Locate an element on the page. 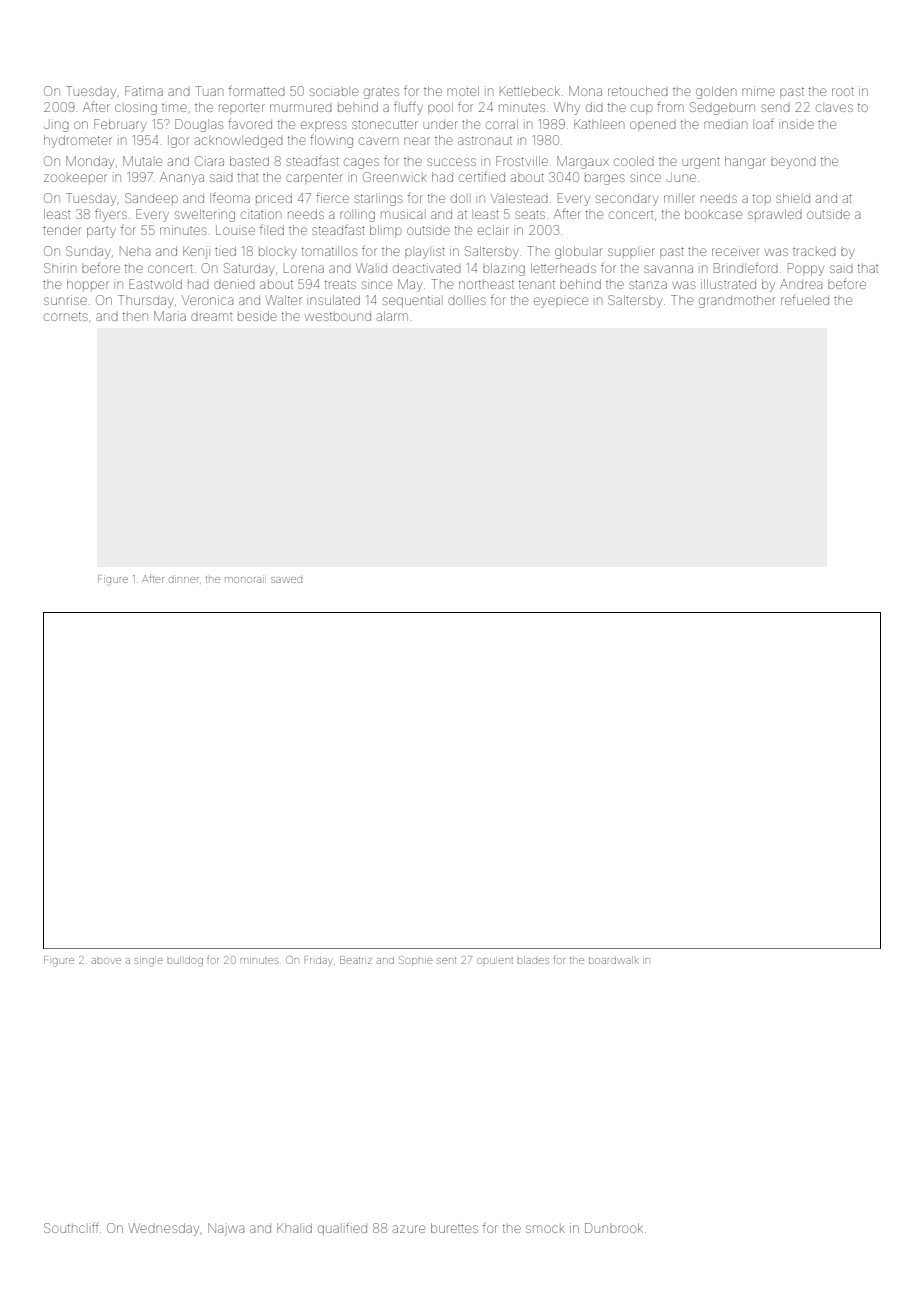 The image size is (924, 1308). then is located at coordinates (135, 316).
